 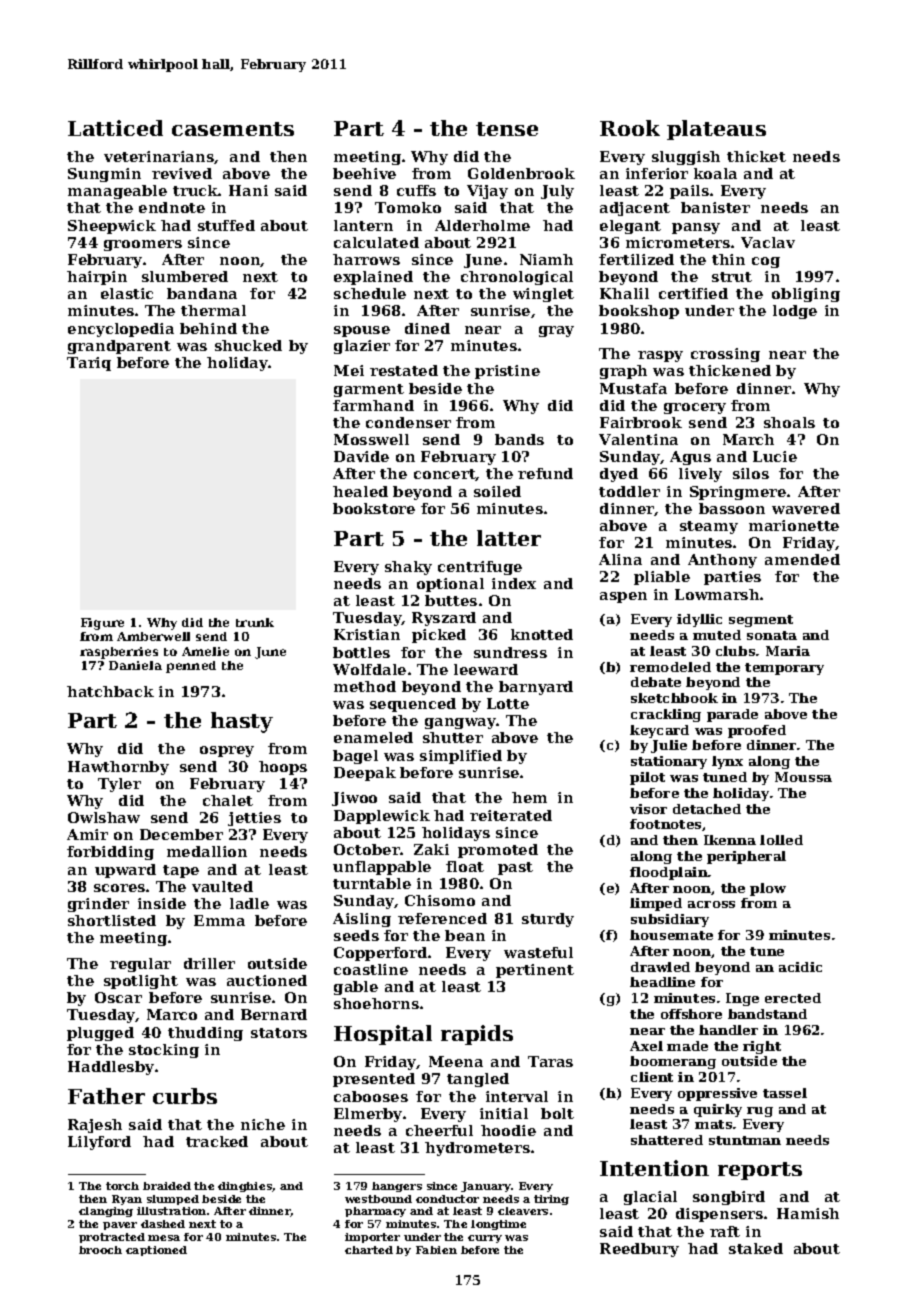 I want to click on elastic, so click(x=127, y=293).
